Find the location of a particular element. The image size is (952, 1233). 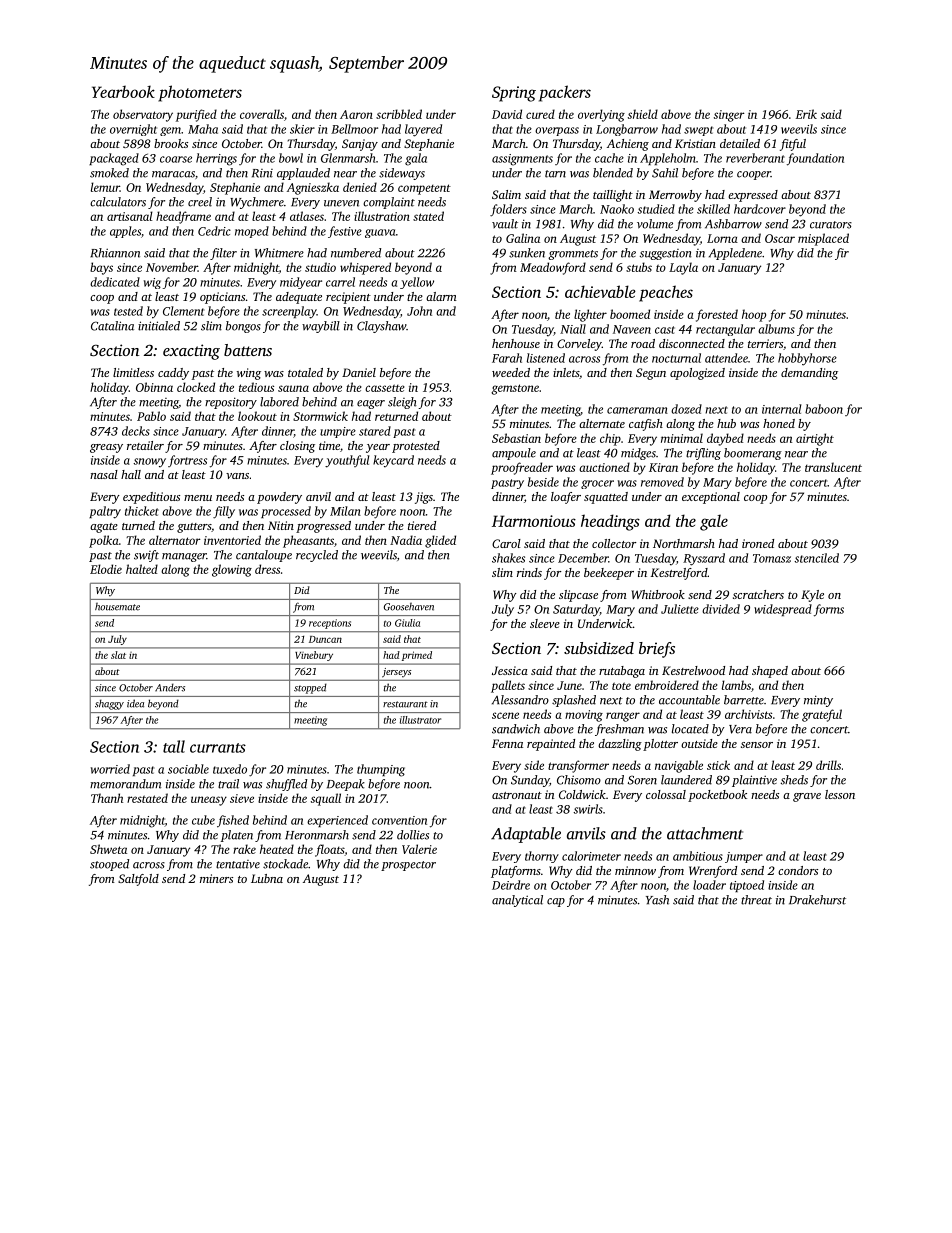

miners is located at coordinates (216, 878).
